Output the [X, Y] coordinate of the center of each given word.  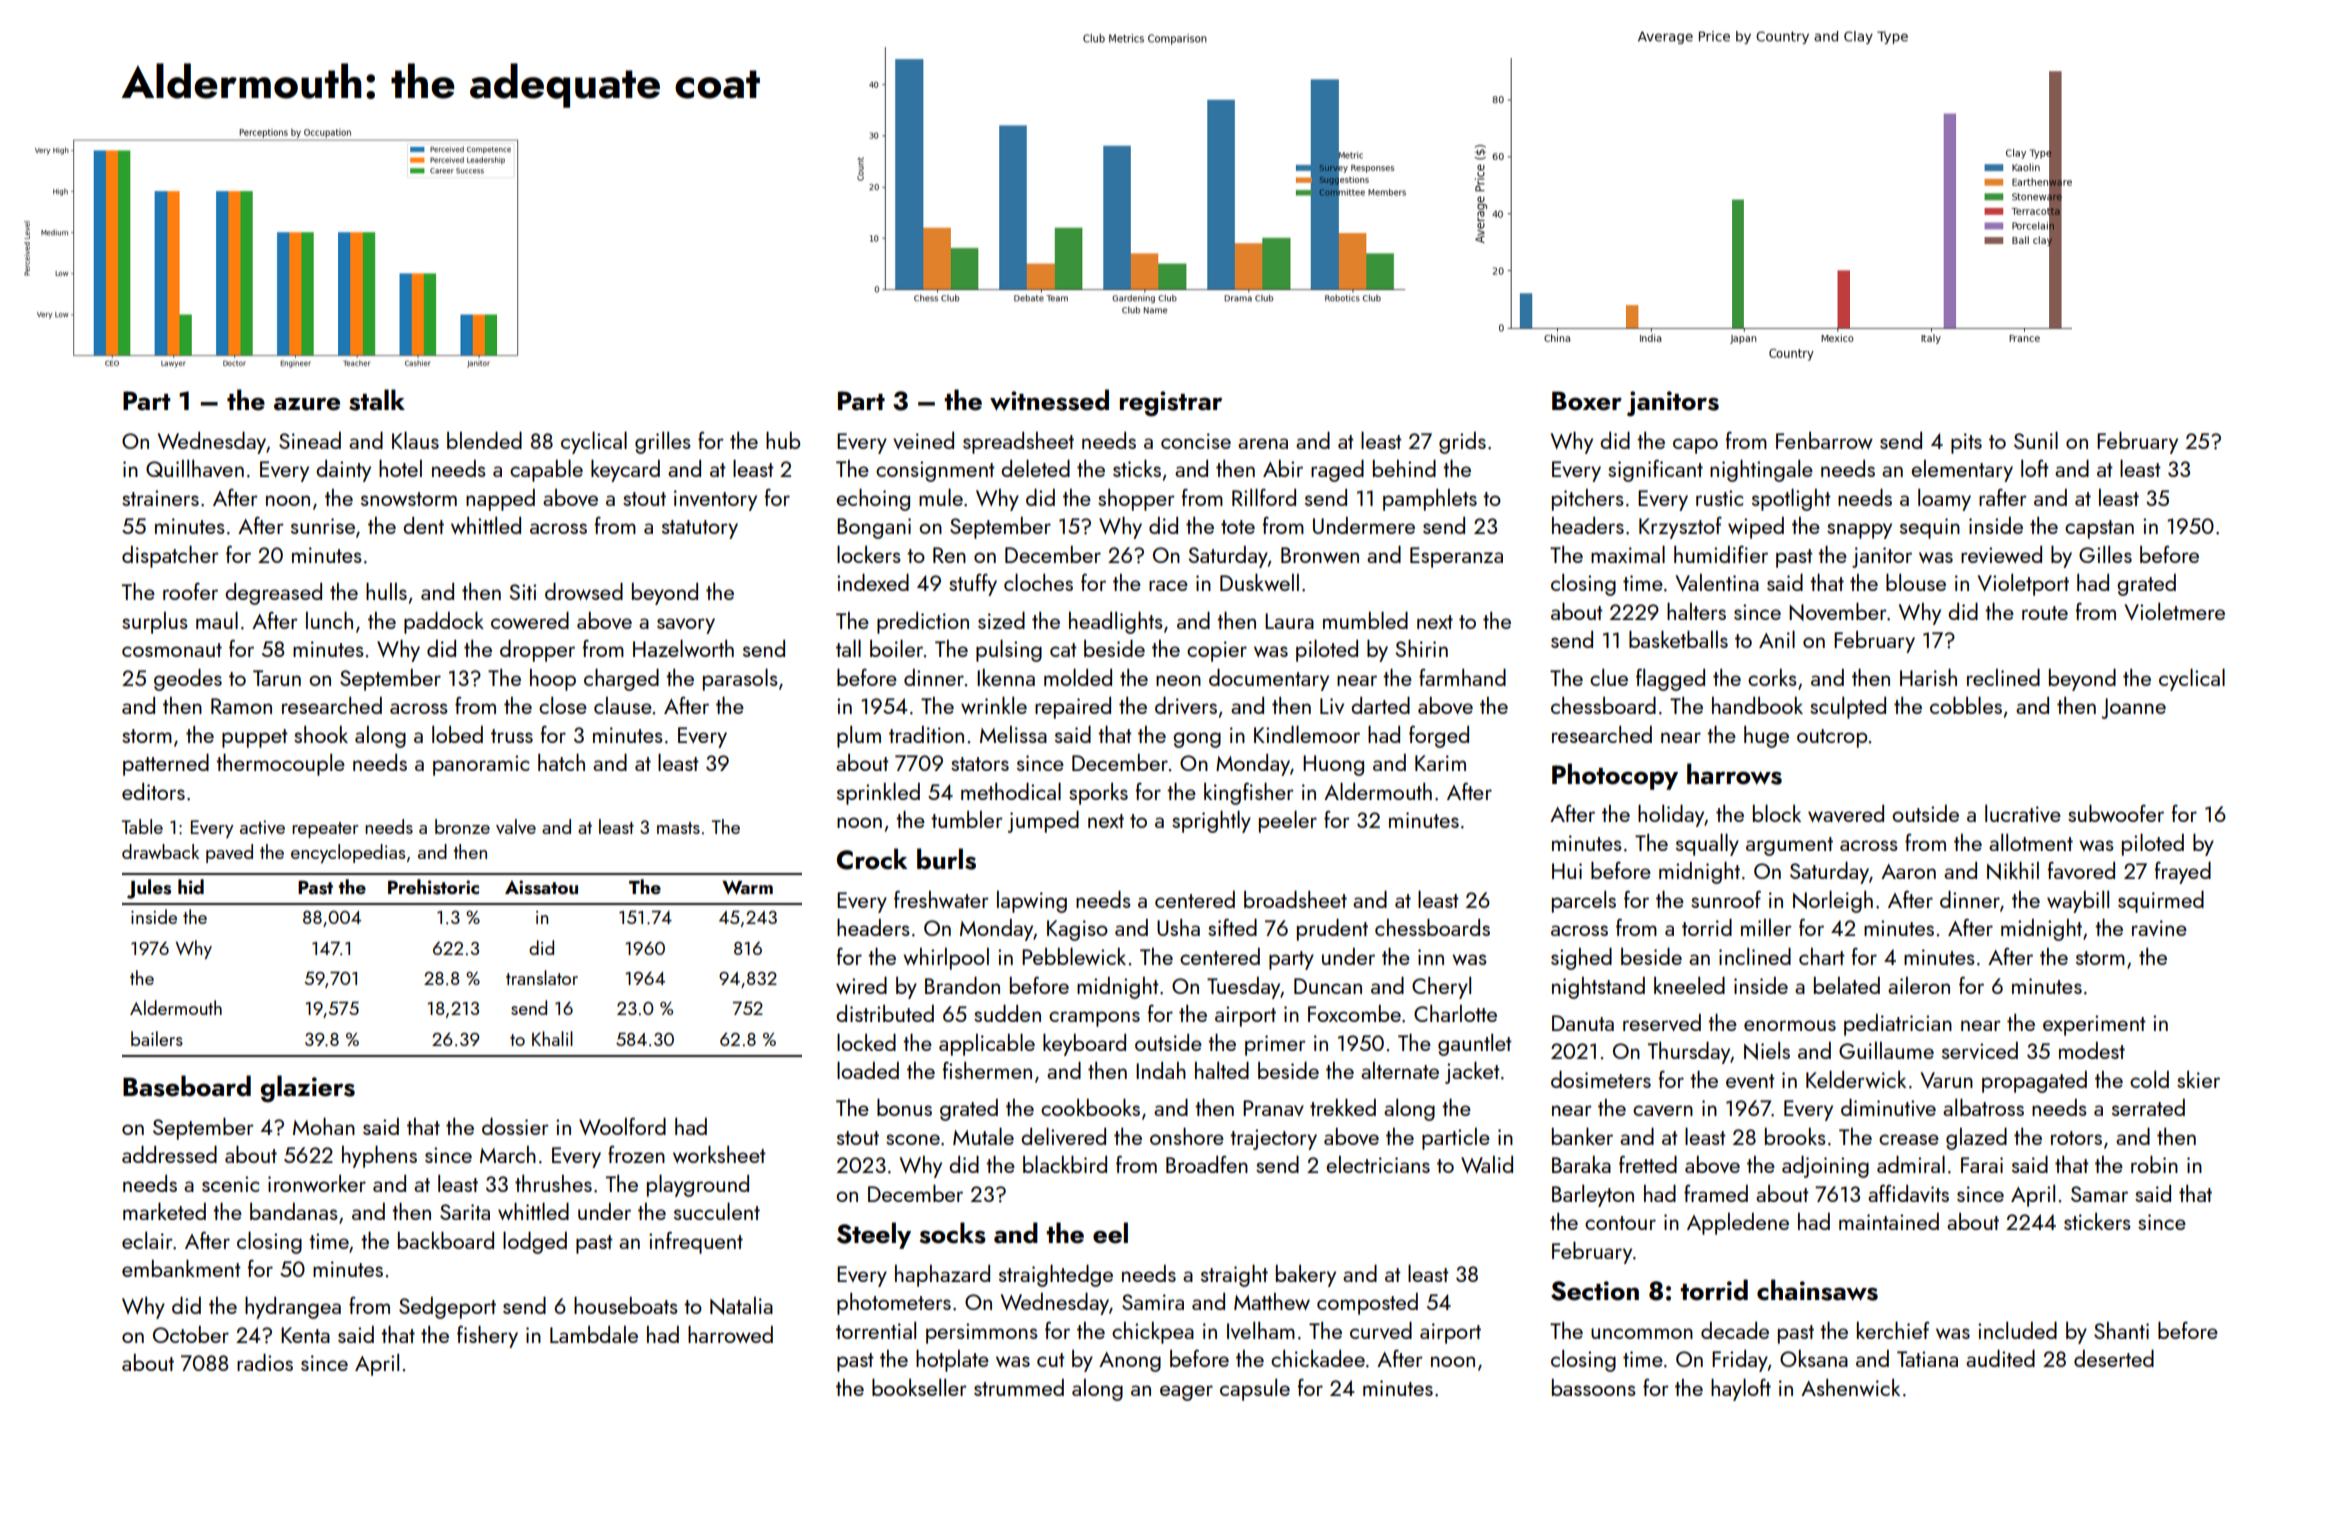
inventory [715, 500]
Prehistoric [433, 887]
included [2017, 1330]
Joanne [2133, 708]
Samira [1153, 1302]
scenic [230, 1184]
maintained [1889, 1221]
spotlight [1791, 499]
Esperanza [1456, 557]
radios [265, 1362]
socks [953, 1233]
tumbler [967, 819]
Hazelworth [683, 648]
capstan [2099, 529]
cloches [1038, 582]
